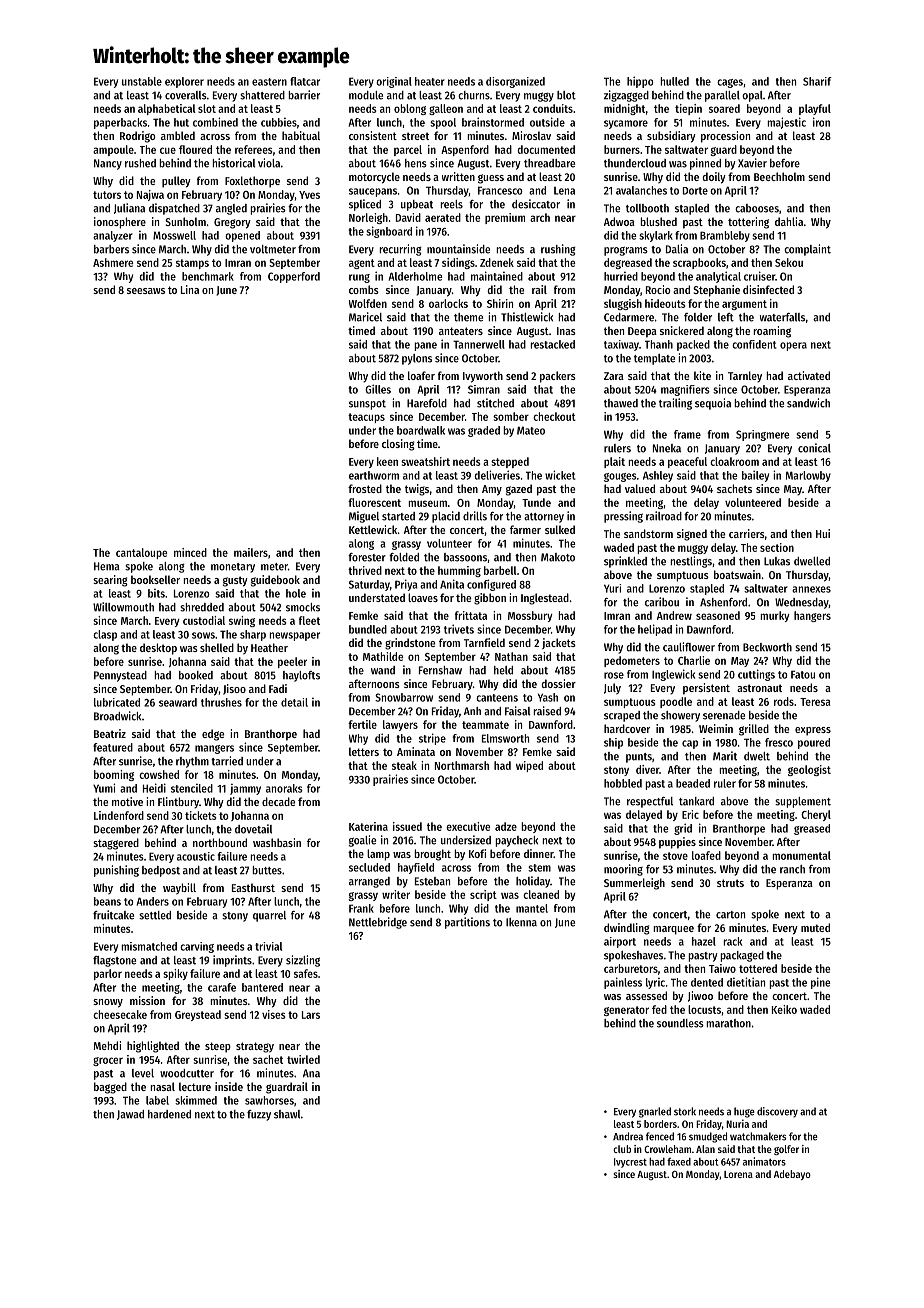  What do you see at coordinates (398, 516) in the document?
I see `started` at bounding box center [398, 516].
